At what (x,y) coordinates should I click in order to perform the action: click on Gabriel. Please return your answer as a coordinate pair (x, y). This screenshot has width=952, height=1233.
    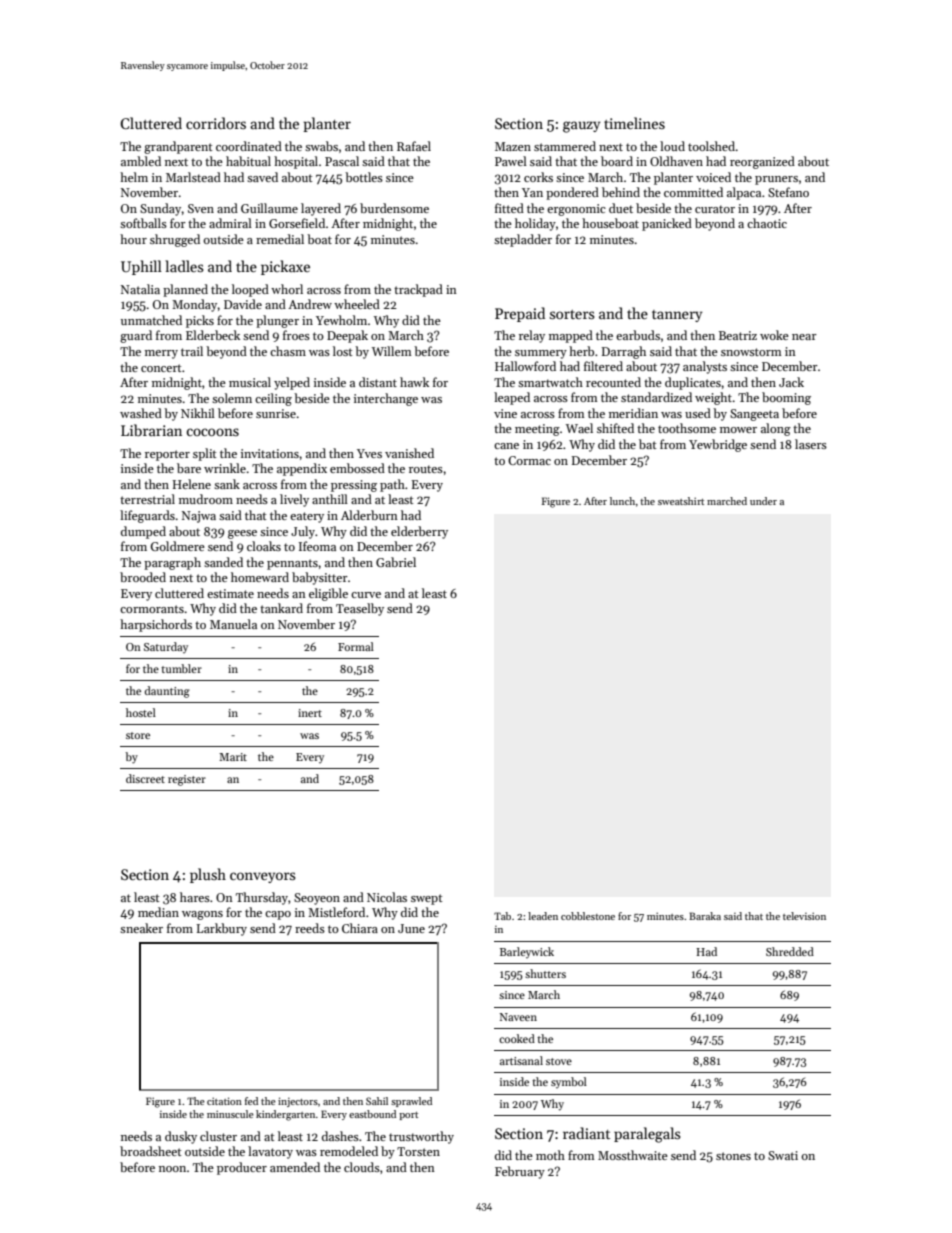
    Looking at the image, I should click on (396, 562).
